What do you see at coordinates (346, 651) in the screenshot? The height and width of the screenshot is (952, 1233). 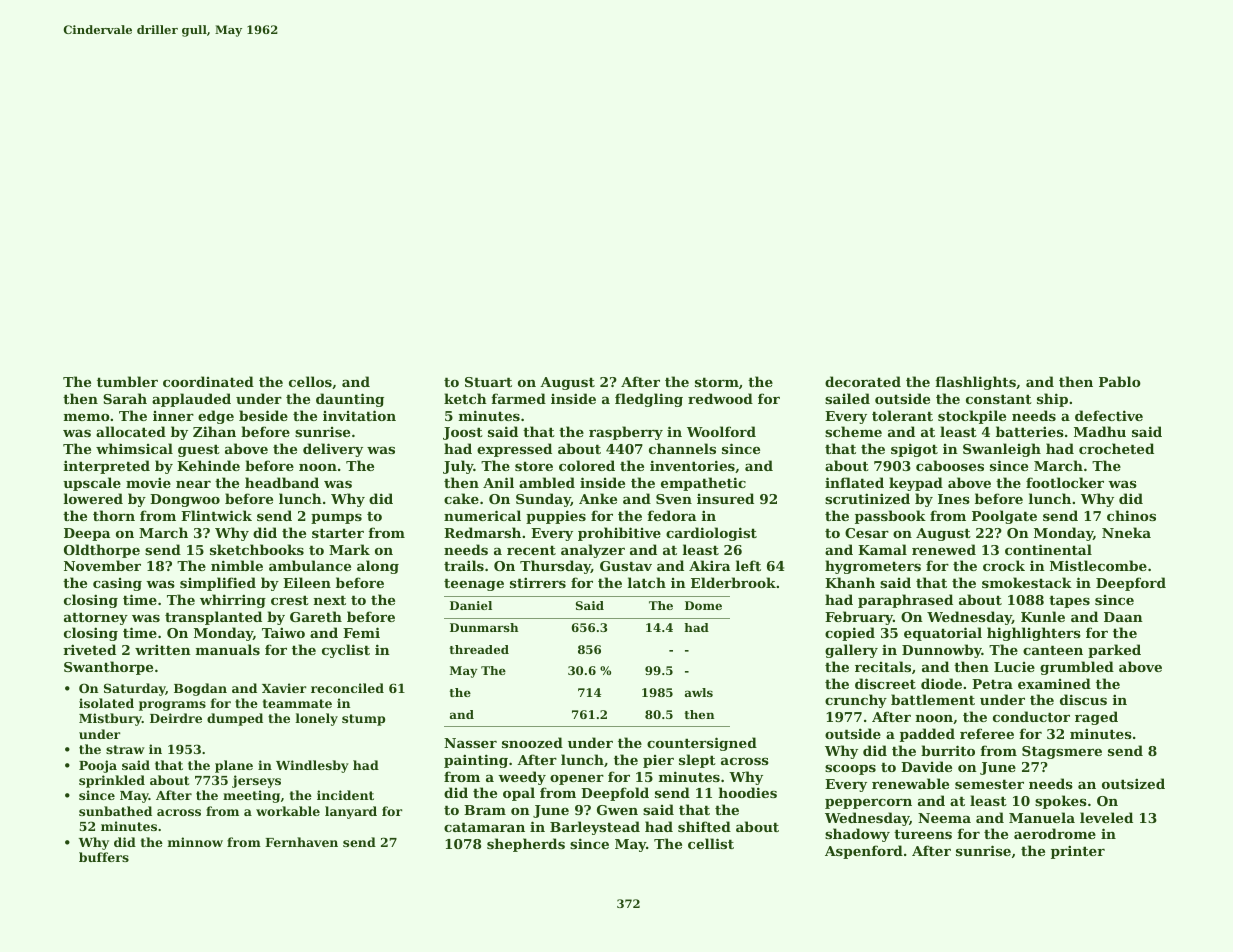 I see `cyclist` at bounding box center [346, 651].
